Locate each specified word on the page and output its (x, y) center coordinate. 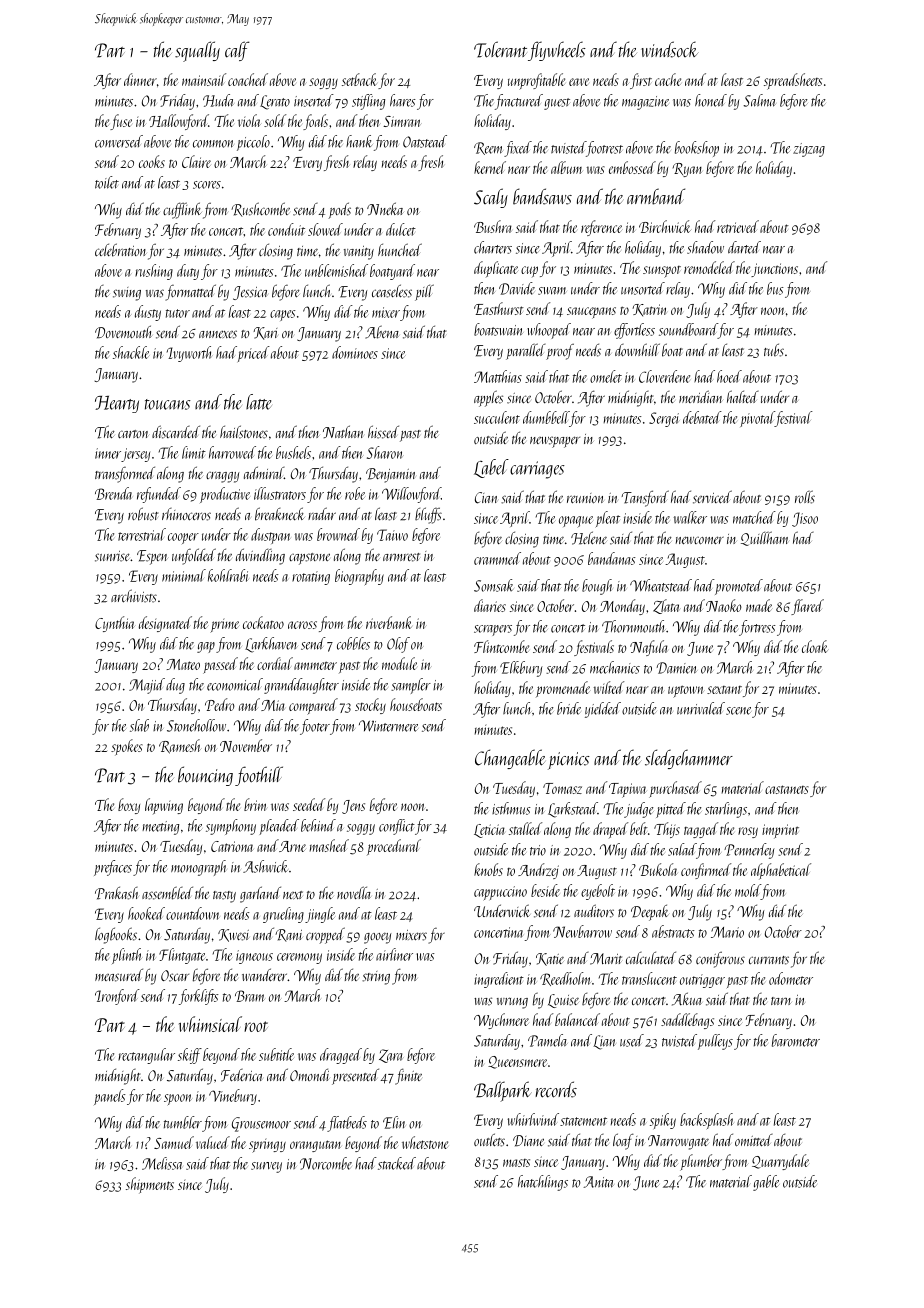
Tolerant (500, 49)
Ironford (117, 997)
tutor (178, 313)
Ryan (687, 170)
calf (237, 51)
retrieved (738, 226)
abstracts (673, 931)
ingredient (499, 980)
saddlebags (687, 1021)
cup (529, 271)
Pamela (548, 1040)
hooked (146, 913)
